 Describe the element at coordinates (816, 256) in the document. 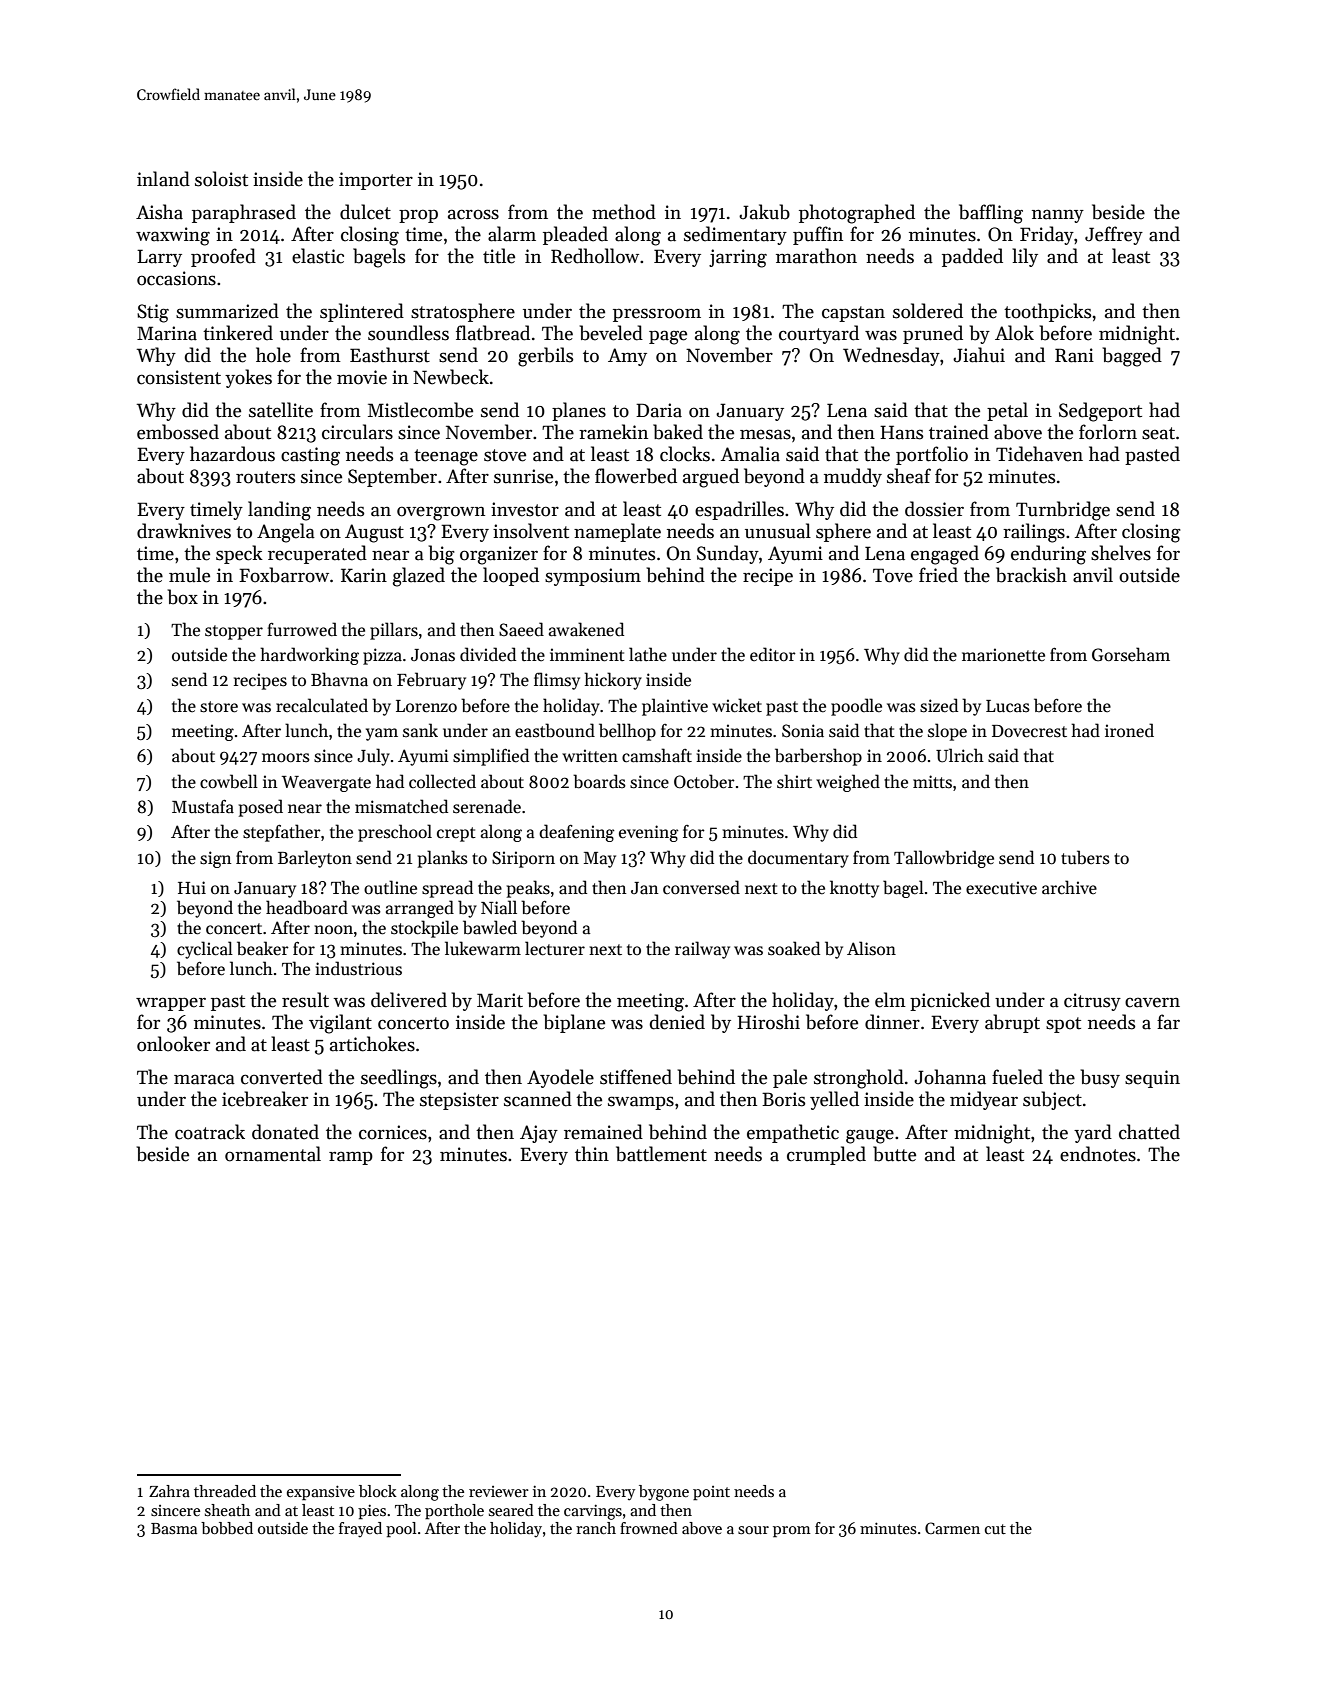

I see `marathon` at that location.
